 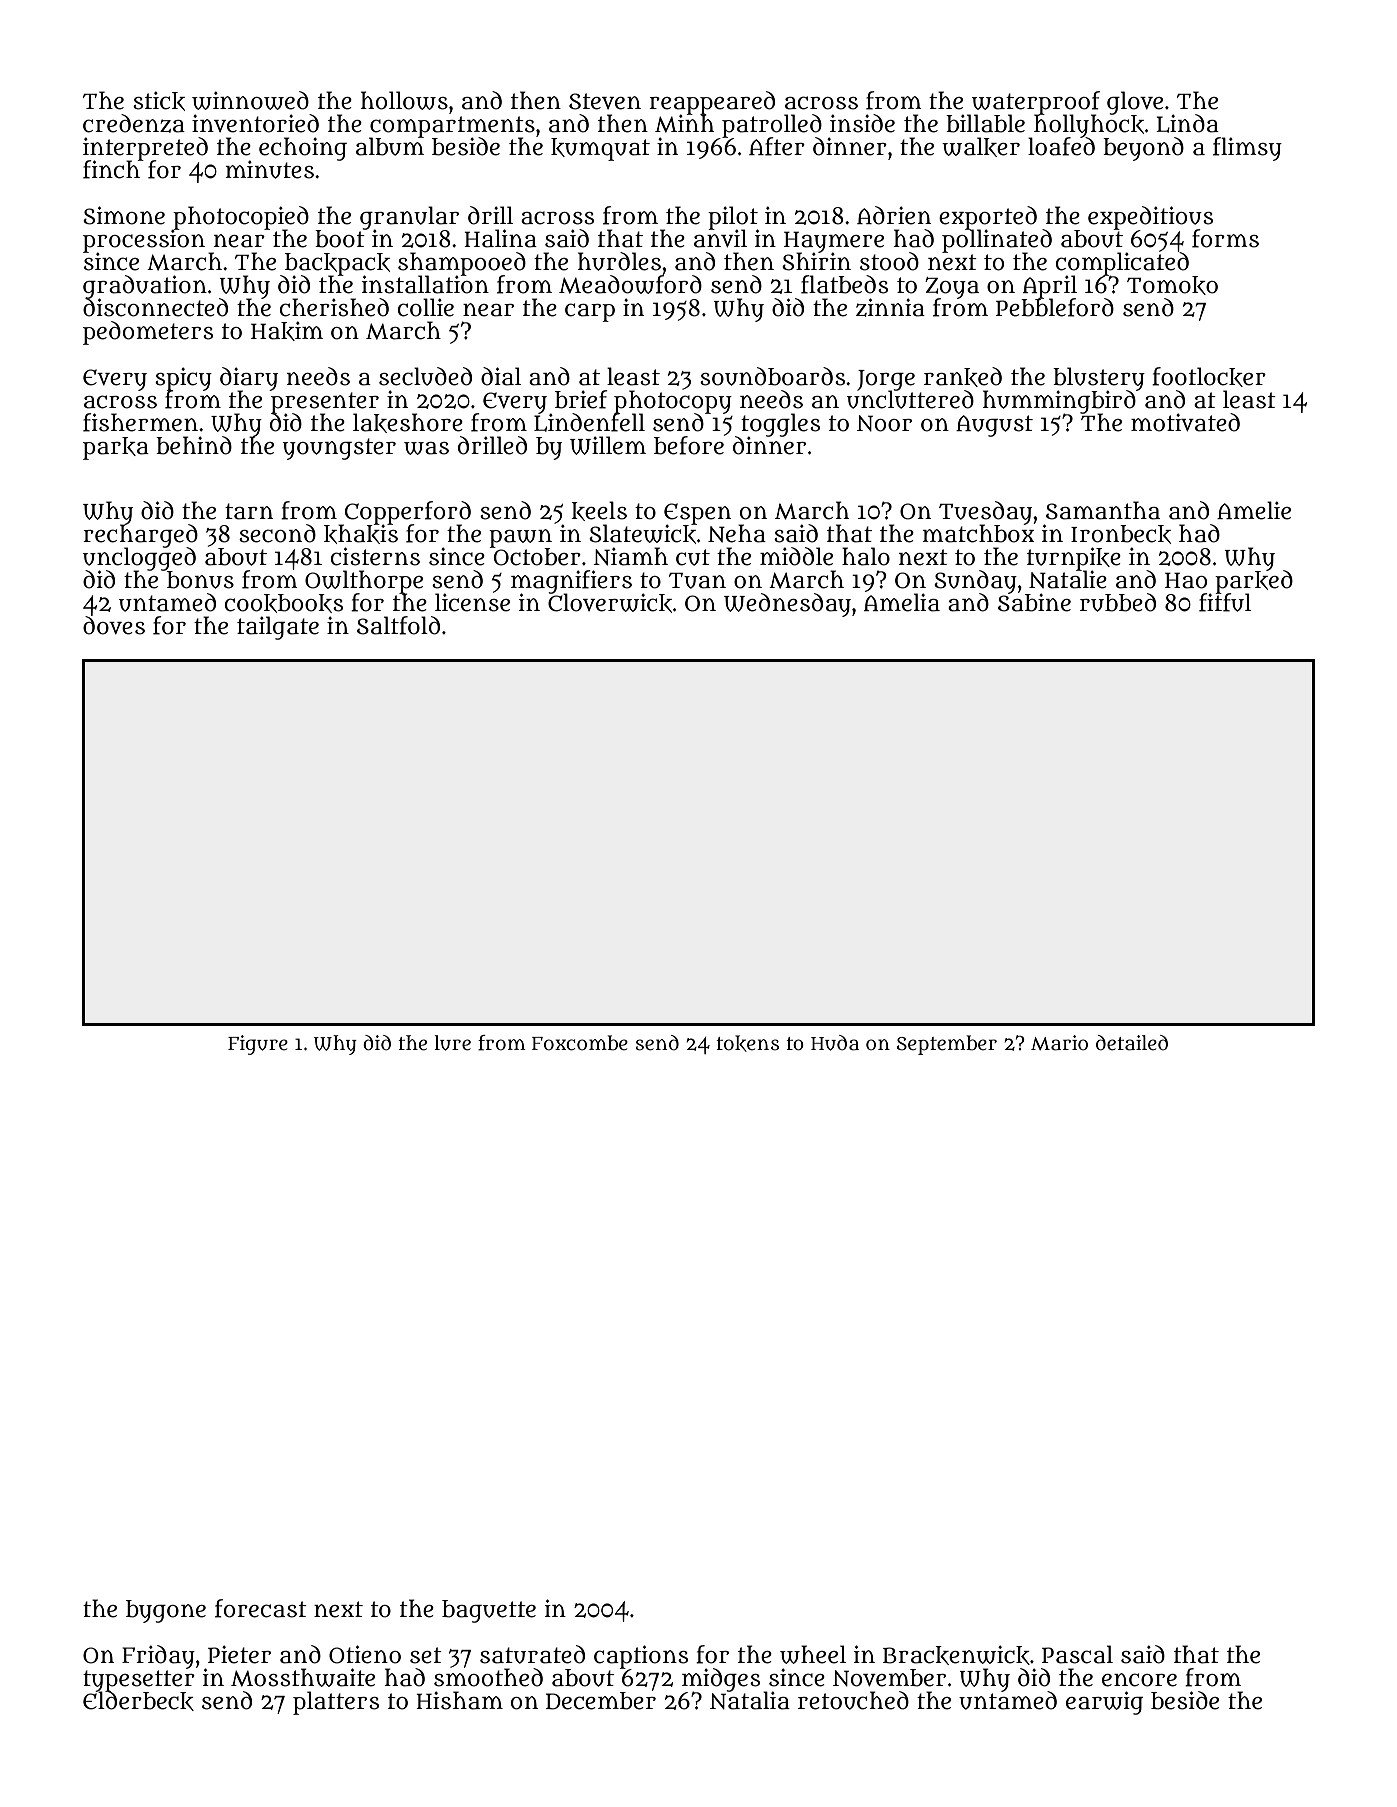 I want to click on motivated, so click(x=1185, y=422).
